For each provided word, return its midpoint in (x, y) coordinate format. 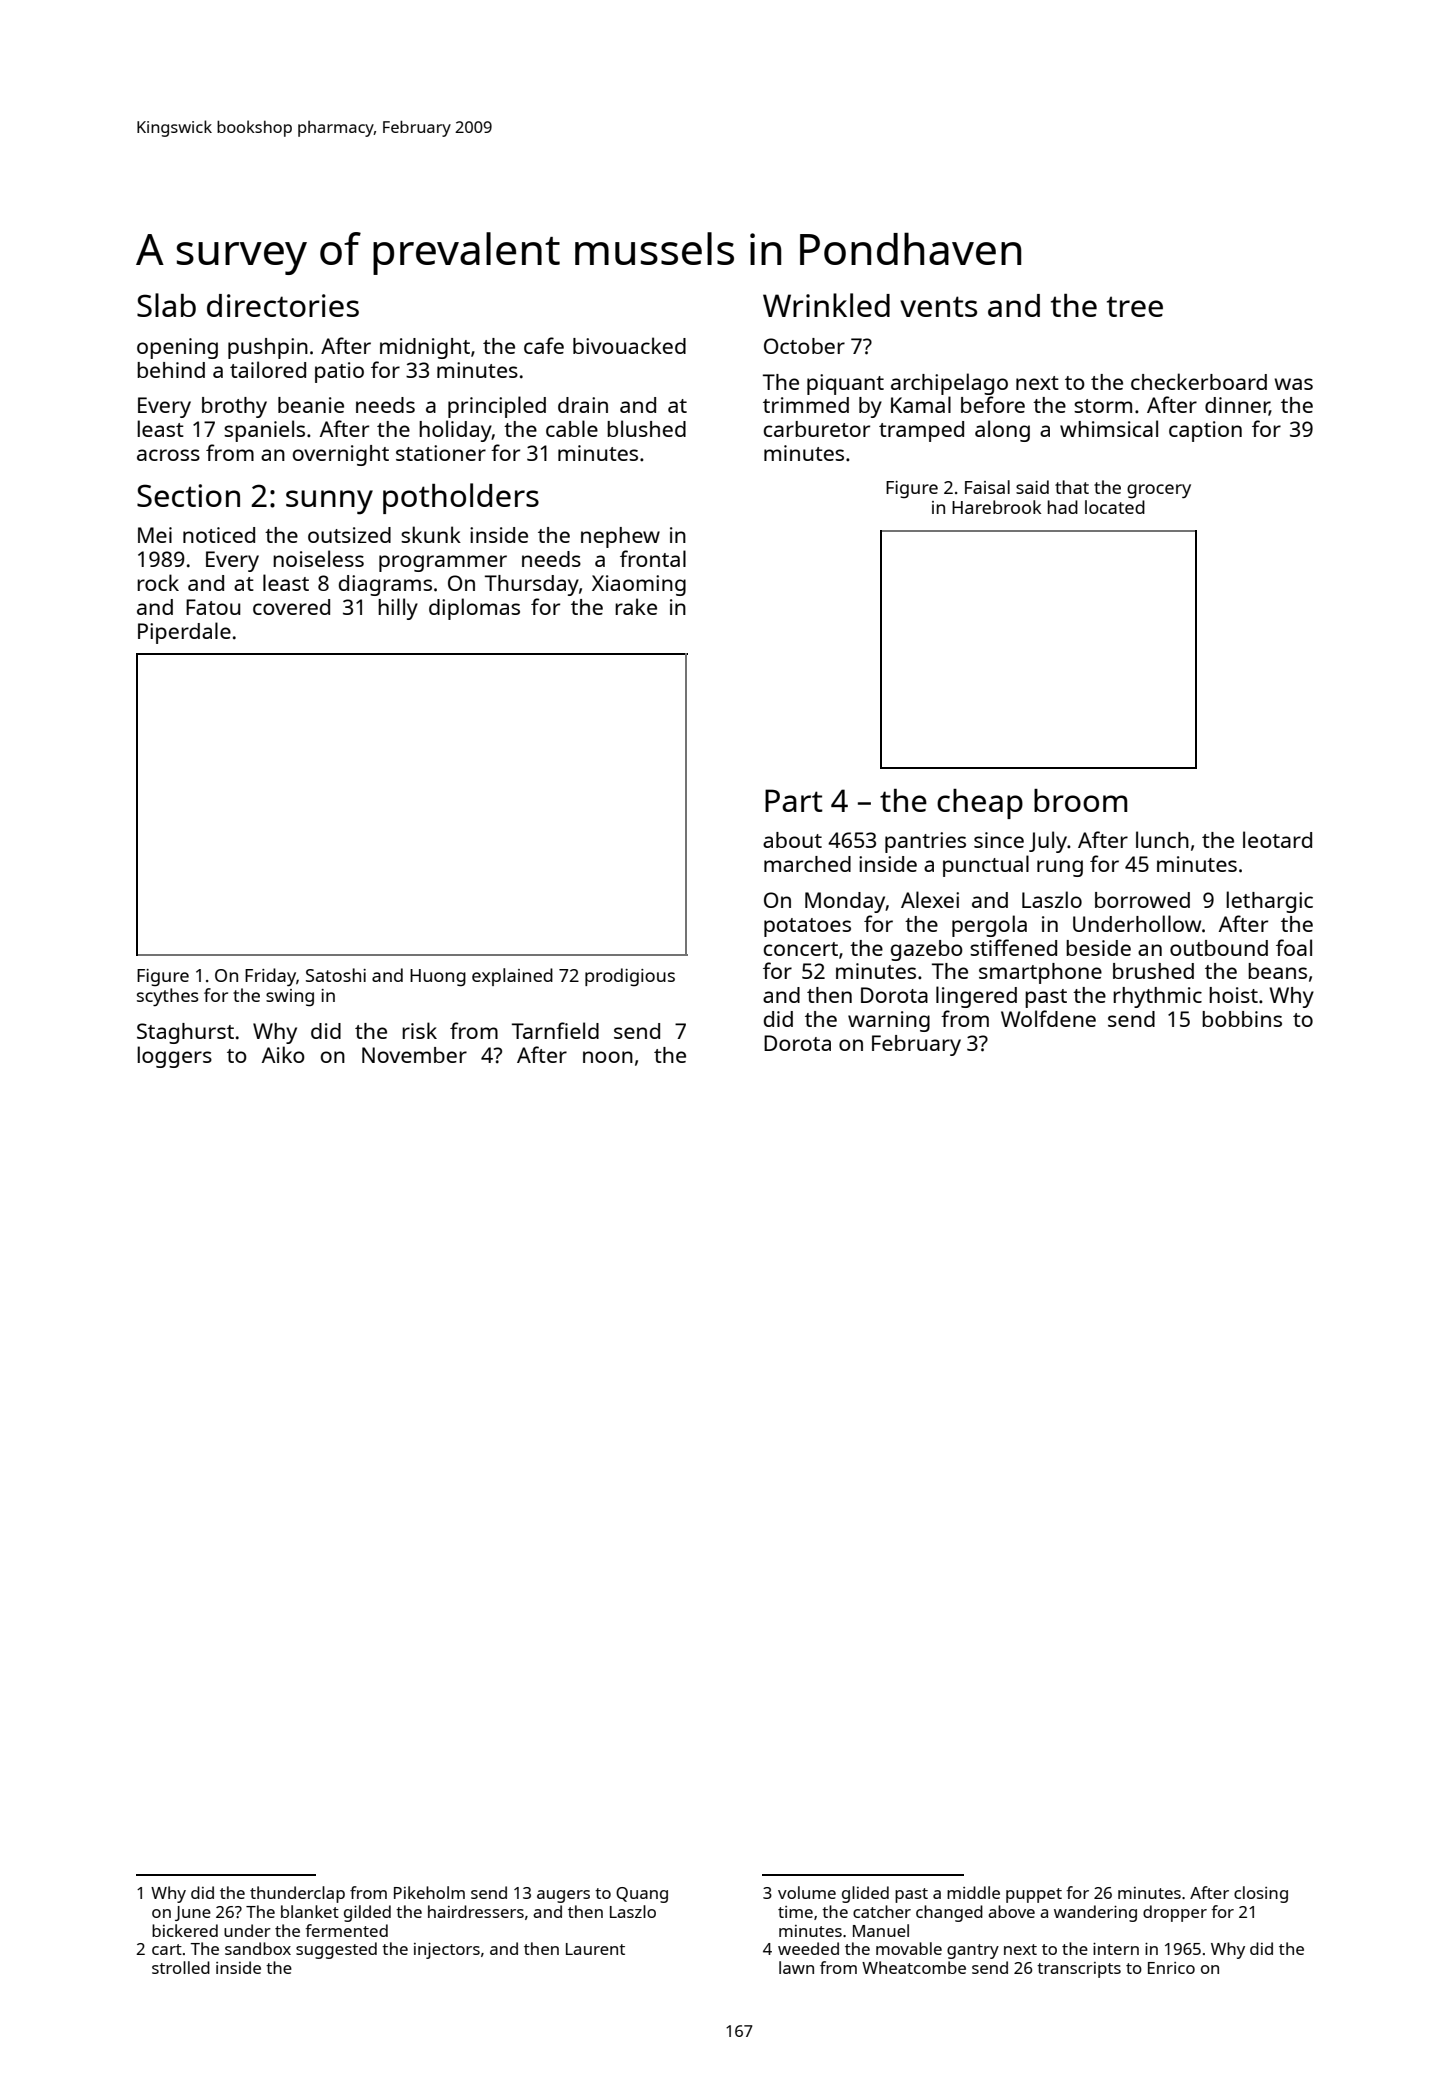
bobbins (1242, 1019)
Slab (166, 305)
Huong (438, 977)
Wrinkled (826, 305)
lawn (796, 1967)
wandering (1095, 1913)
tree (1135, 306)
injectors (447, 1951)
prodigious (630, 977)
